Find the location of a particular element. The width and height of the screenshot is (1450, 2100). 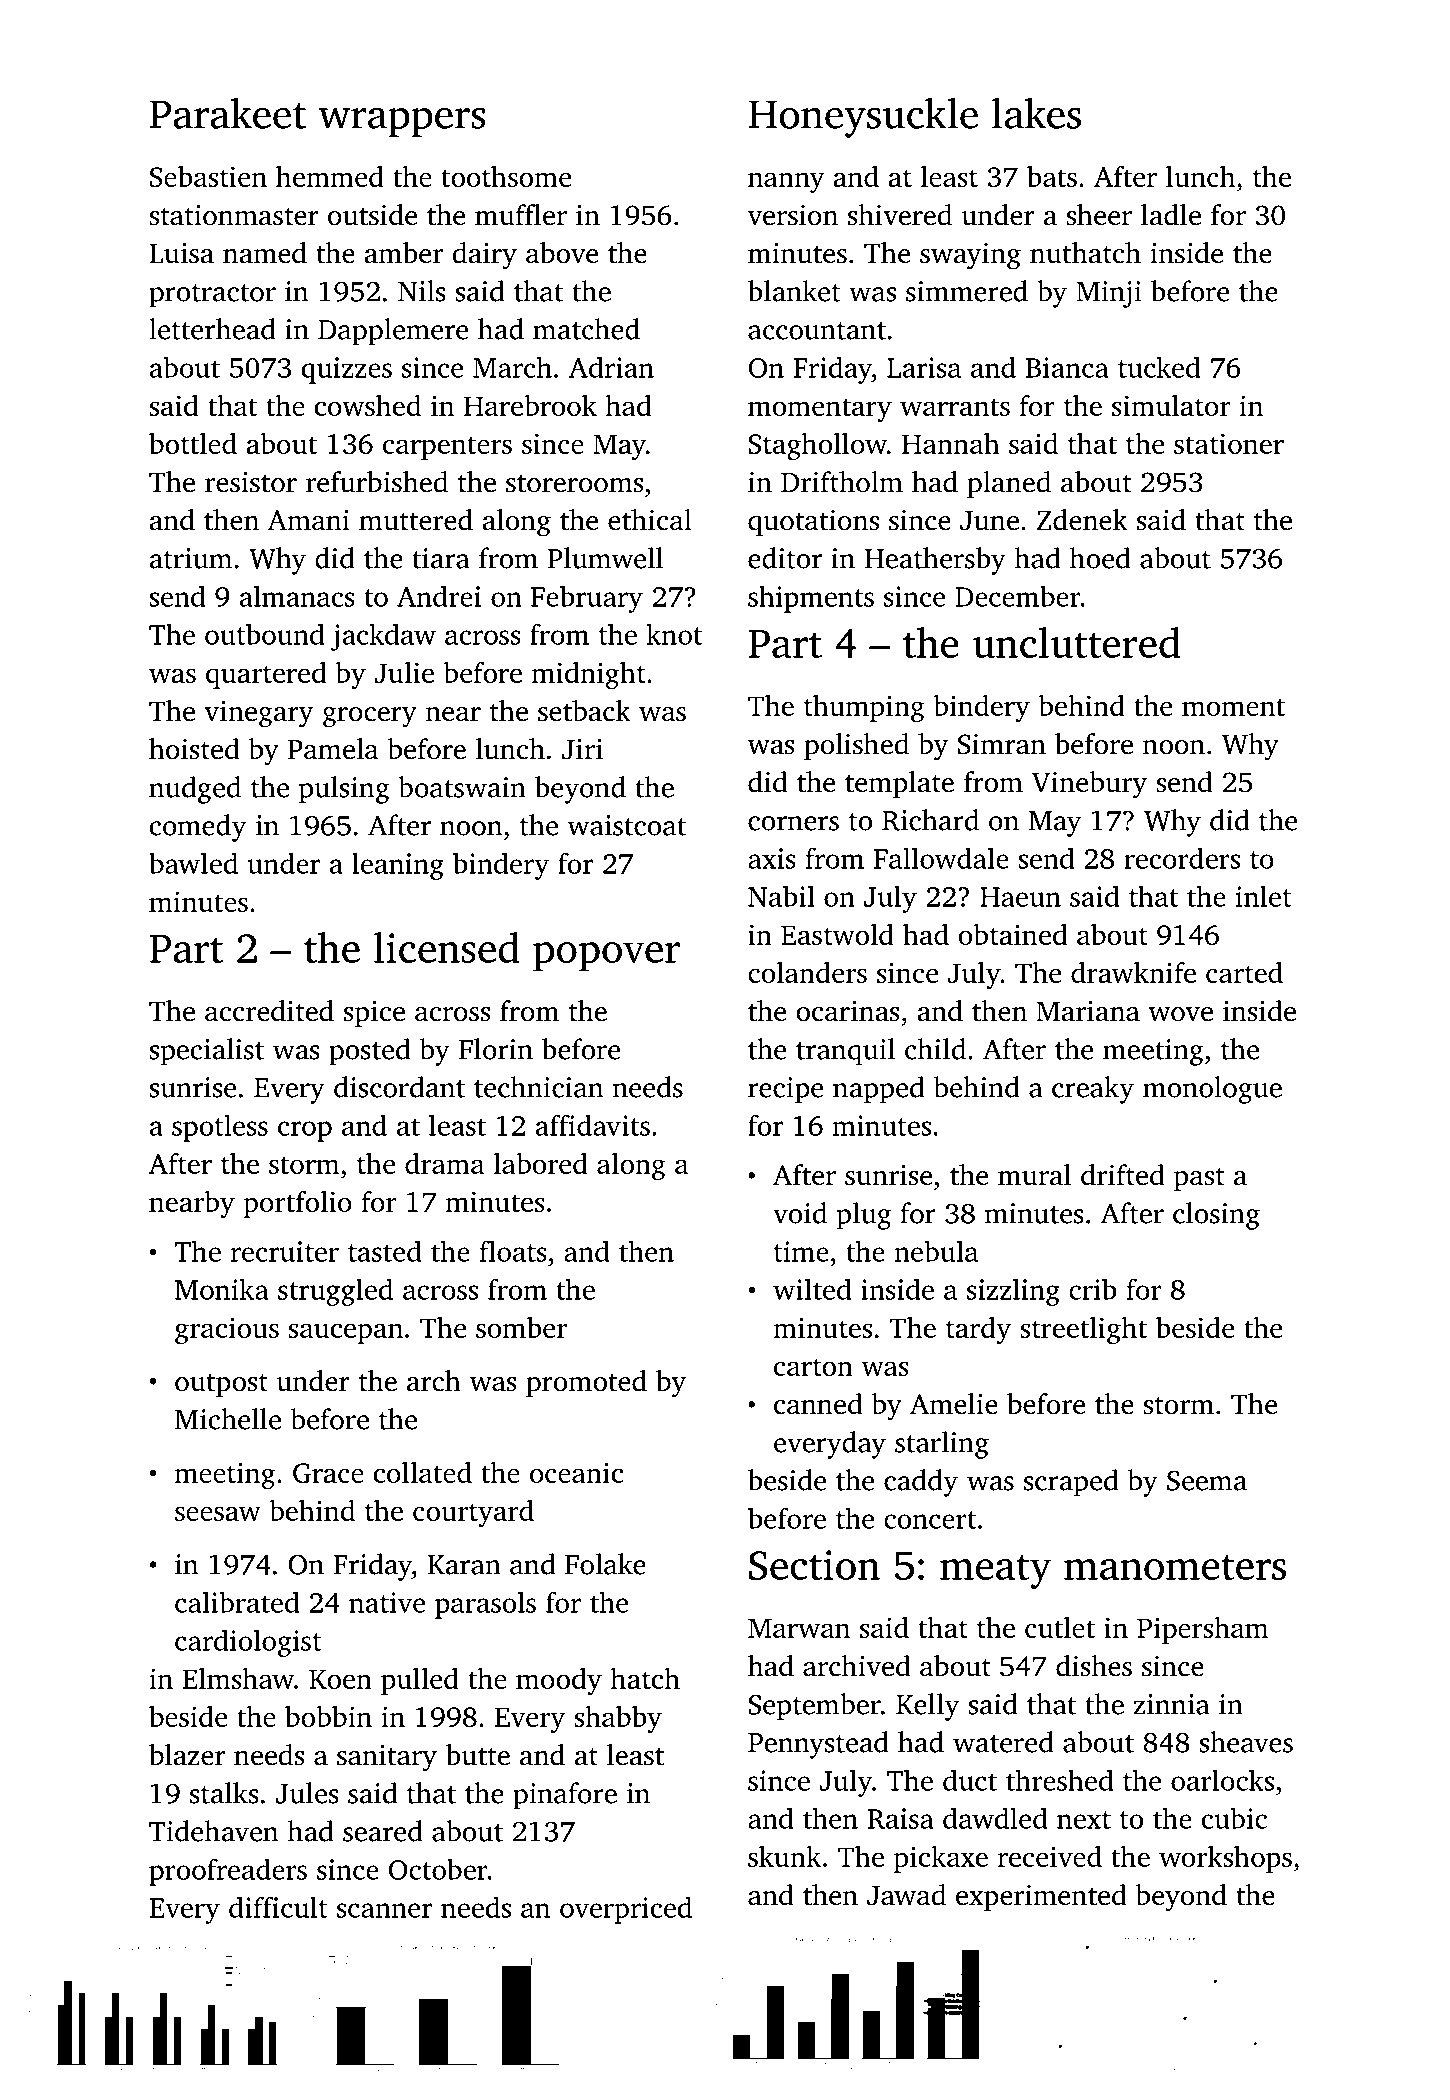

ladle is located at coordinates (1171, 215).
